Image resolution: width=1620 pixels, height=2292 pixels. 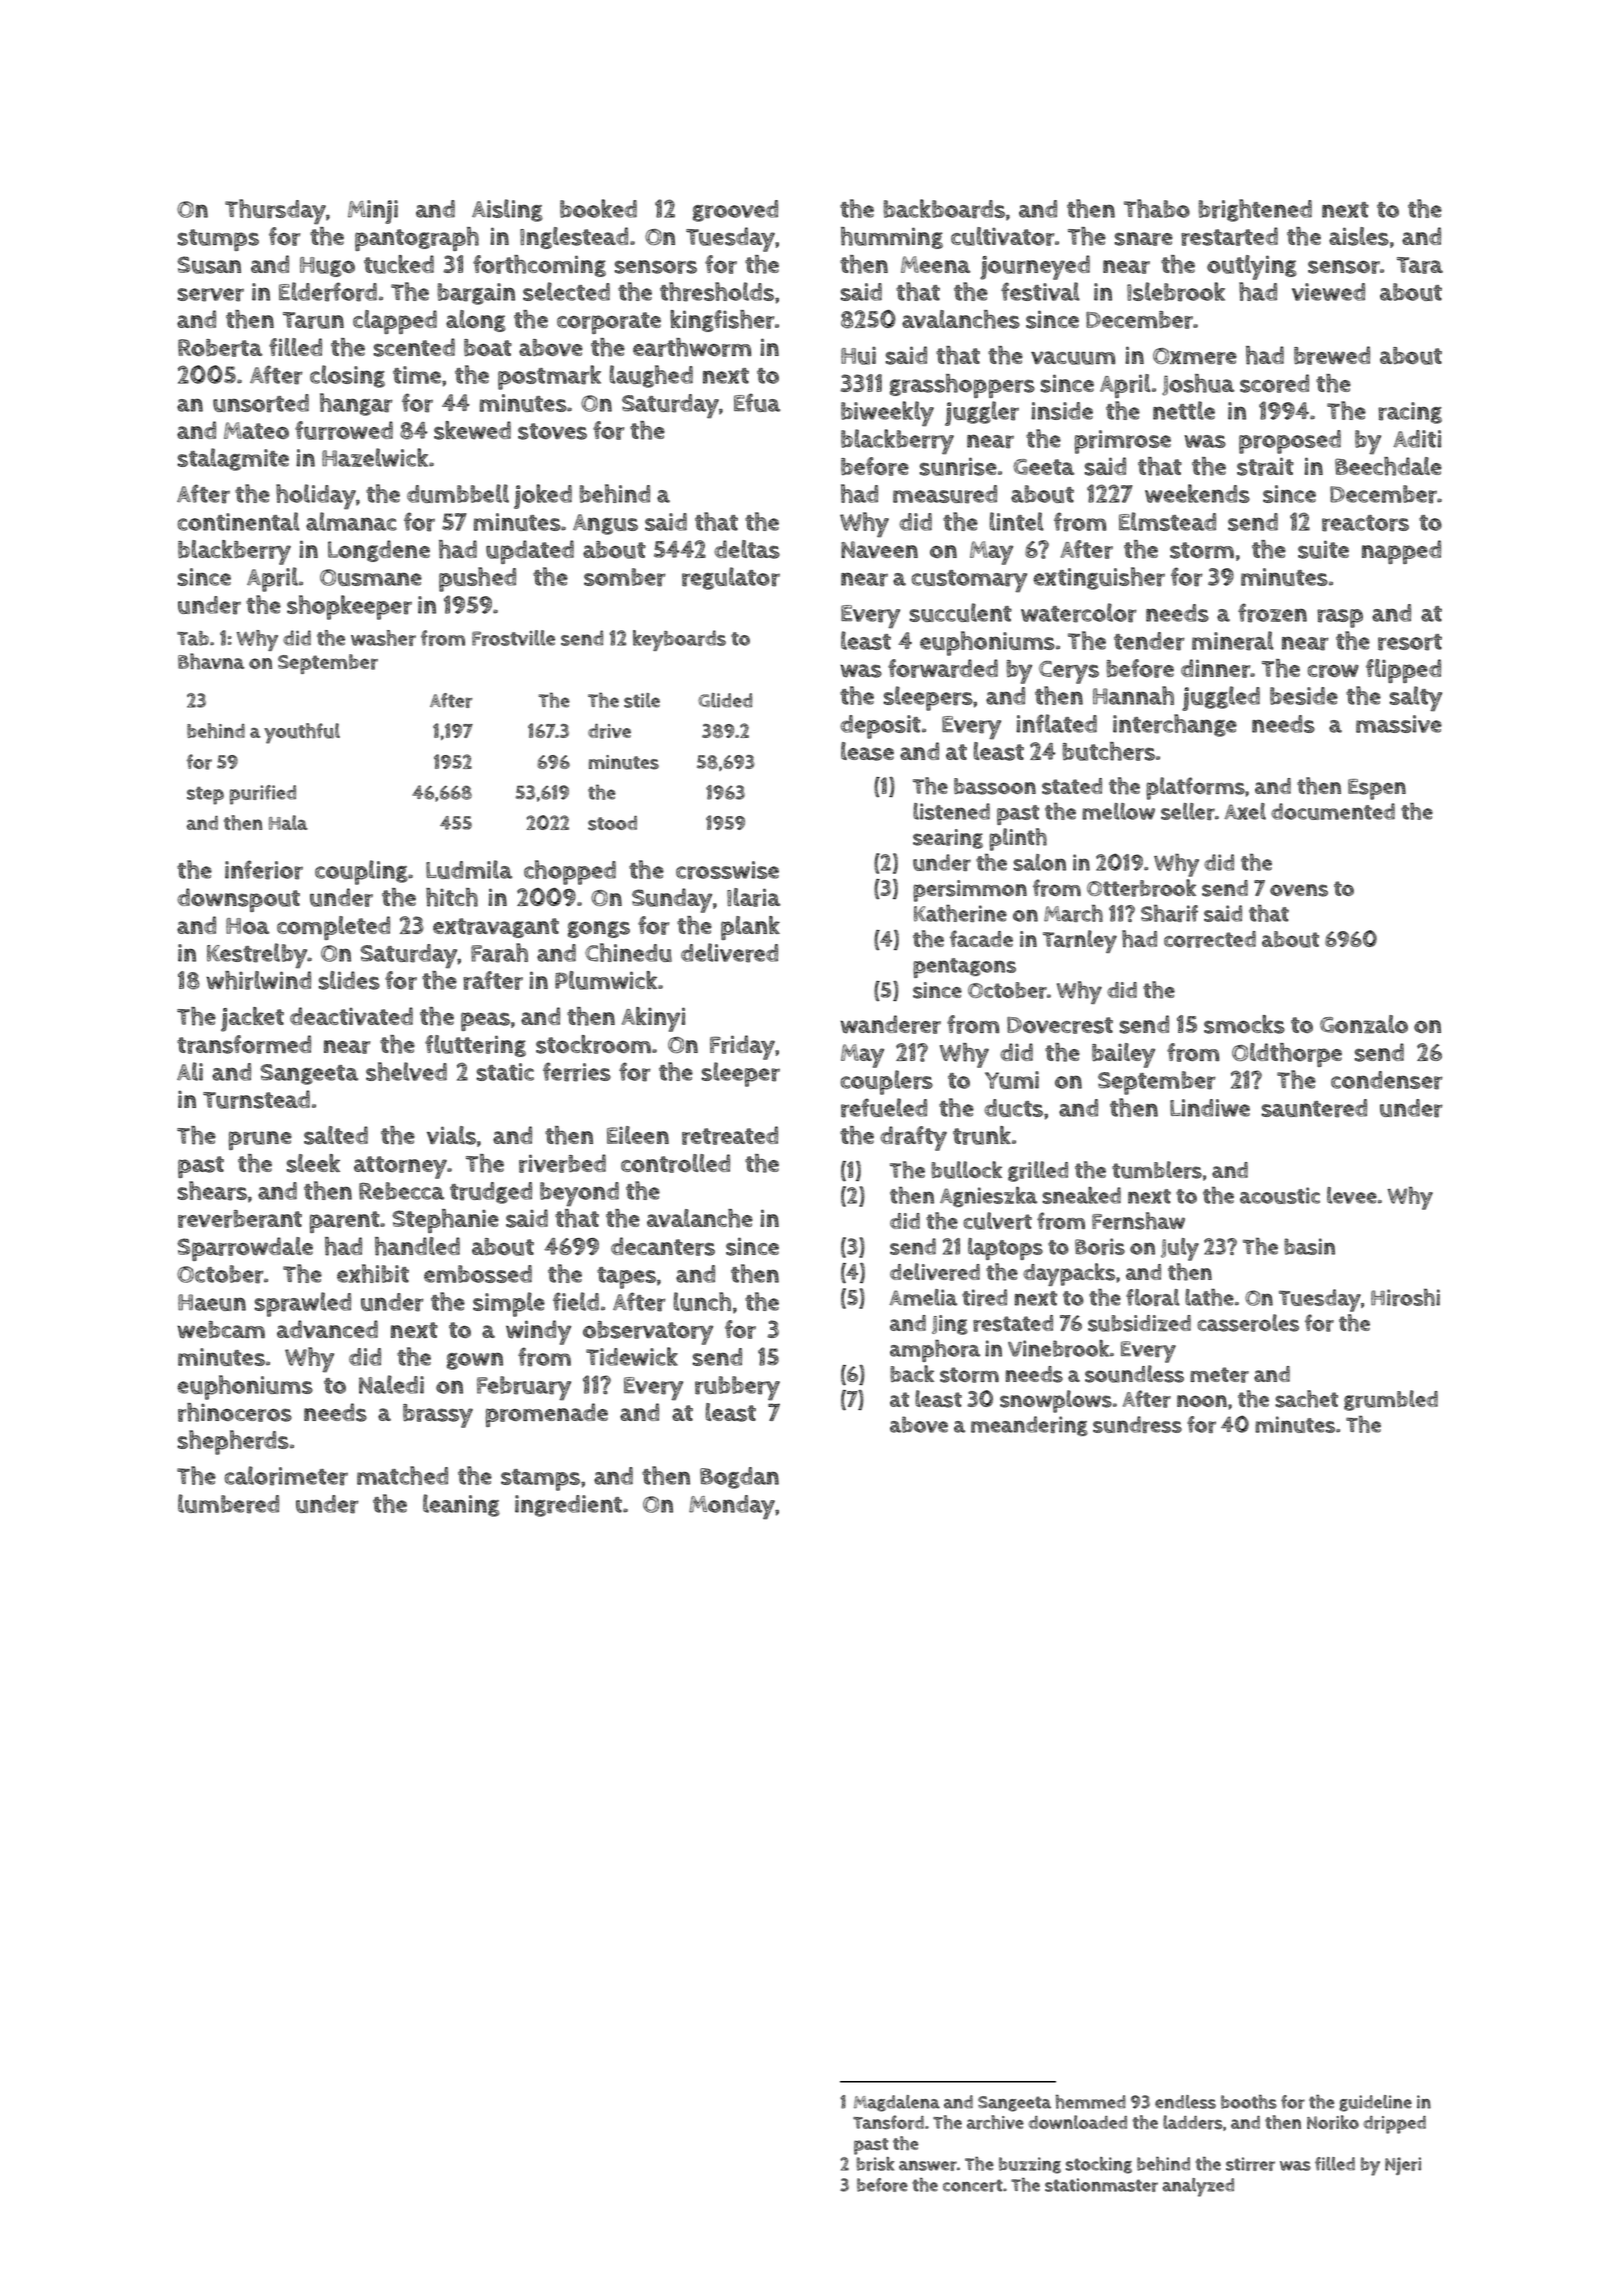 What do you see at coordinates (211, 661) in the document?
I see `Bhavna` at bounding box center [211, 661].
